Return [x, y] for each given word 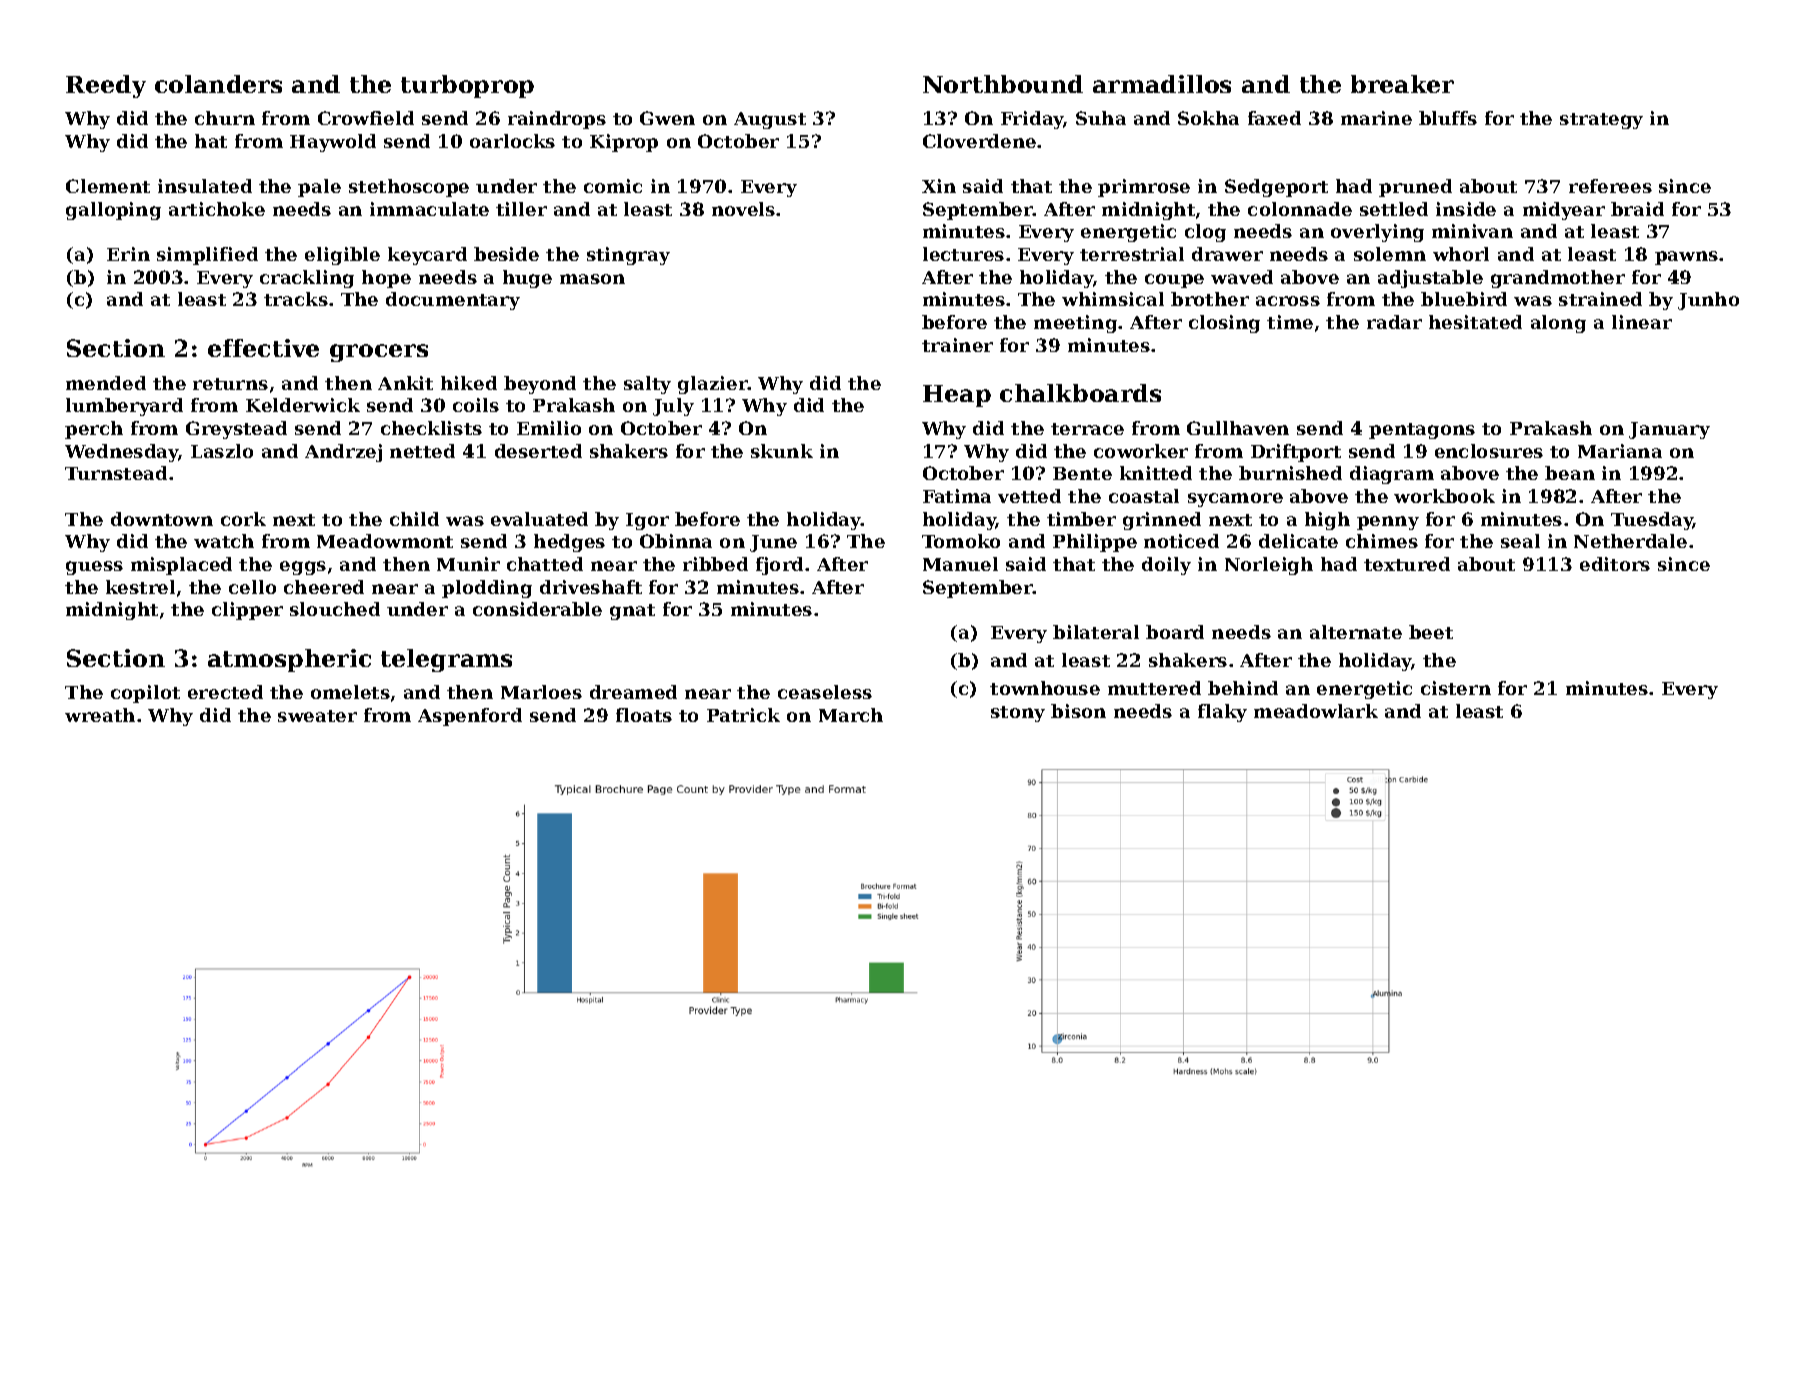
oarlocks [512, 141]
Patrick [743, 715]
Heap [957, 396]
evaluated [539, 519]
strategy [1601, 121]
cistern [1456, 688]
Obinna [676, 541]
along [1558, 324]
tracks [296, 299]
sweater [317, 716]
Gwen [667, 118]
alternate [1356, 632]
